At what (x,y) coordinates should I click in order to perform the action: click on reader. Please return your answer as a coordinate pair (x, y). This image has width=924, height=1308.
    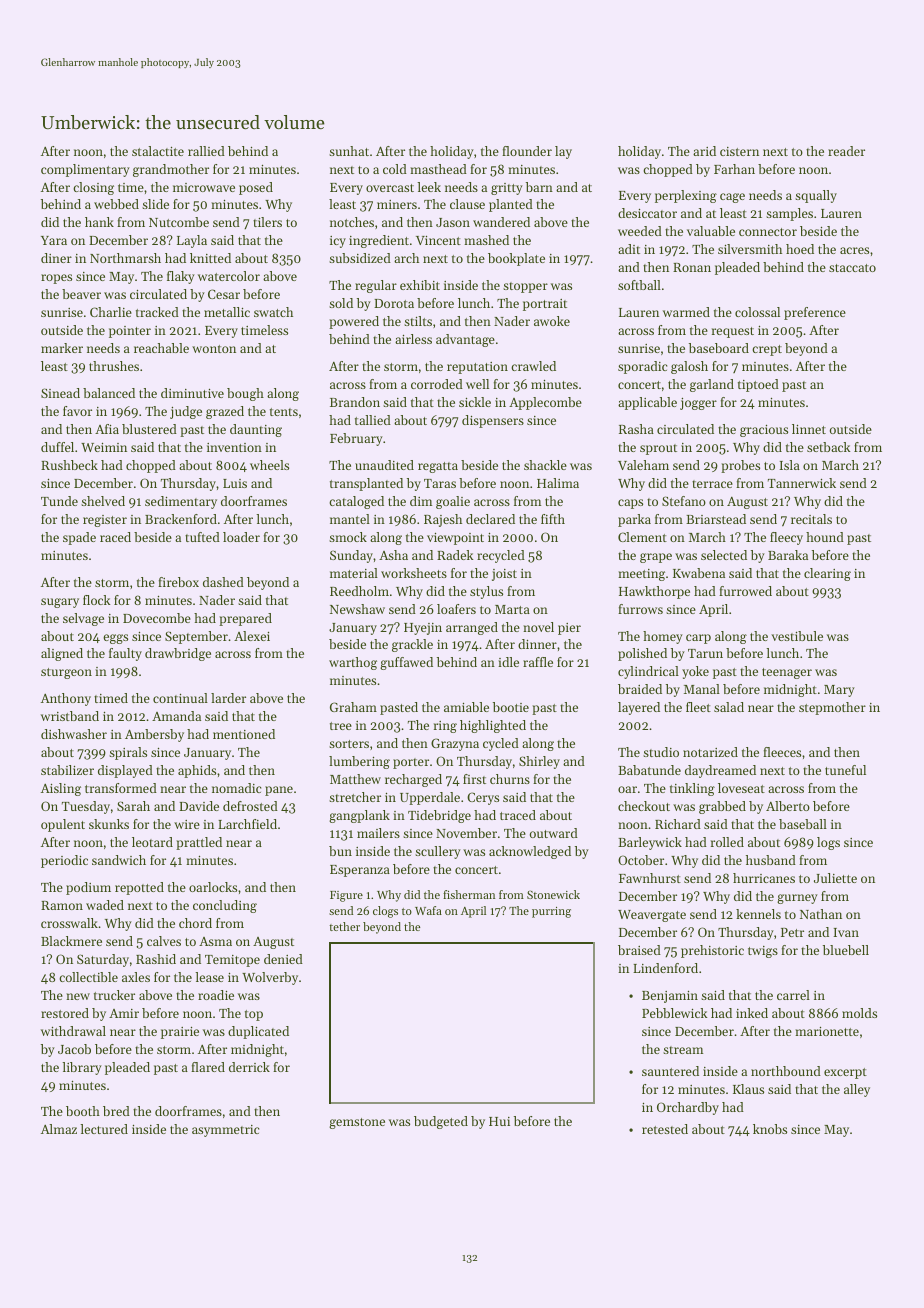
    Looking at the image, I should click on (846, 151).
